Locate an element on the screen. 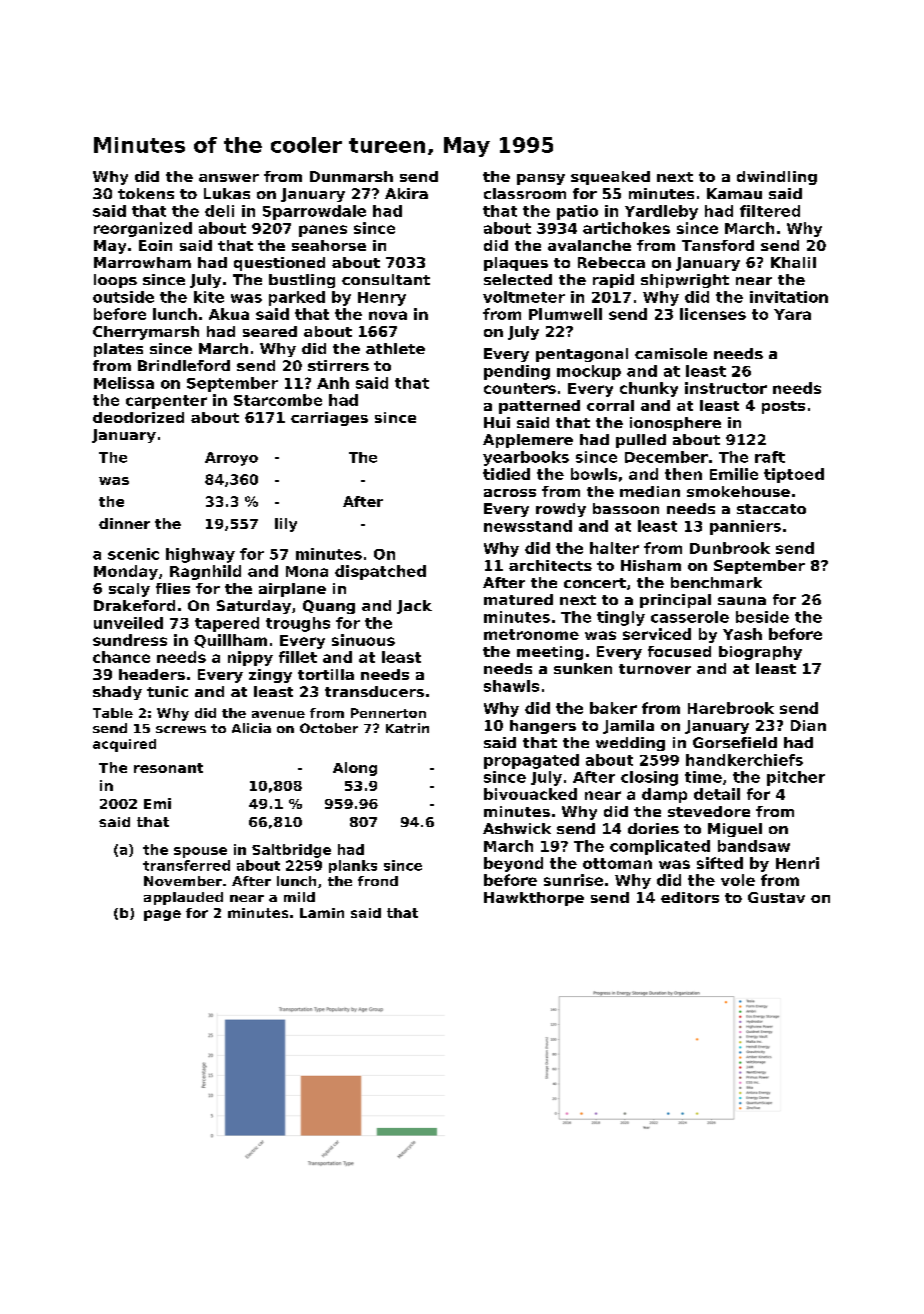 This screenshot has height=1314, width=924. Arroyo is located at coordinates (231, 459).
